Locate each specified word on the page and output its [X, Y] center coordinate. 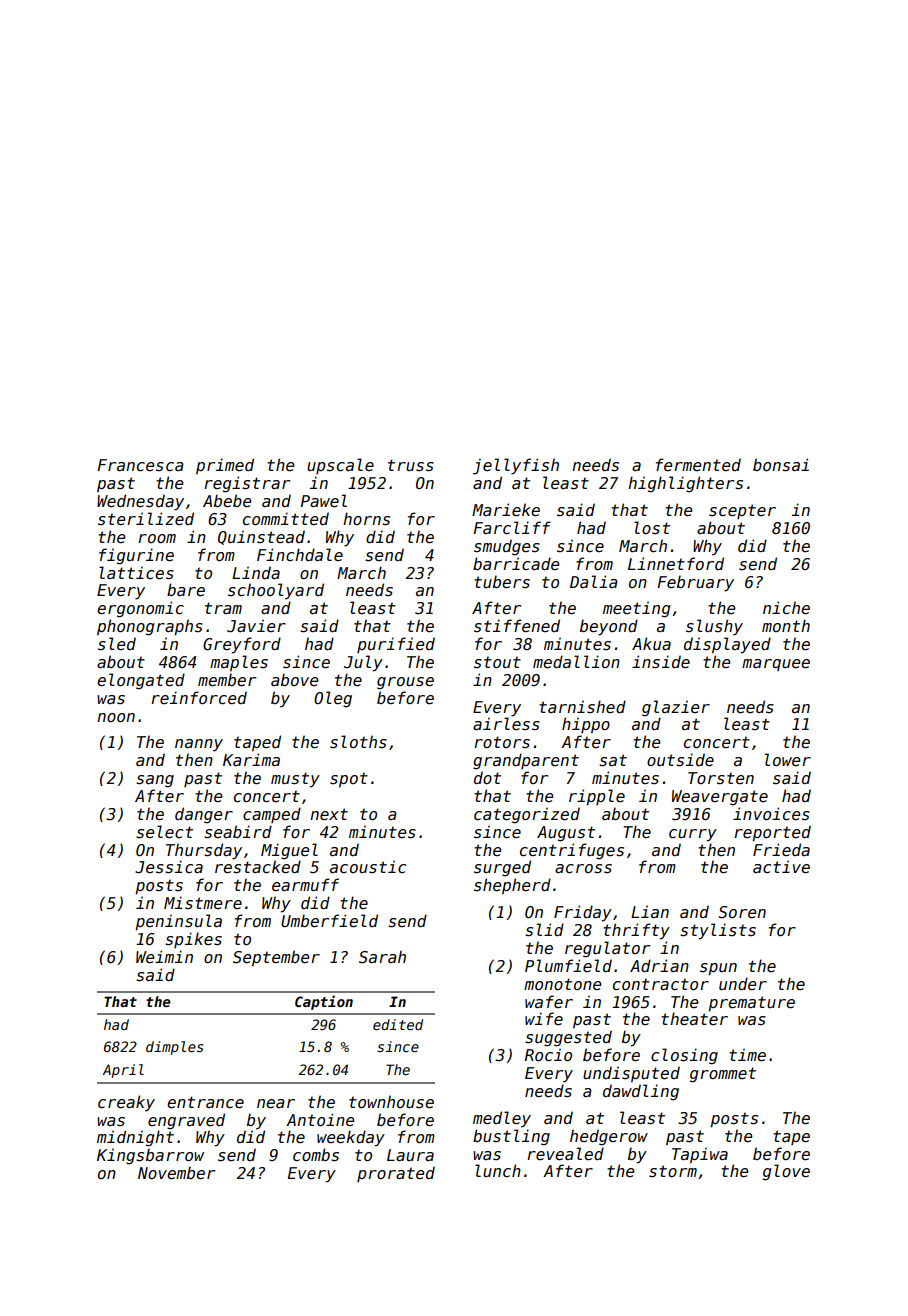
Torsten [721, 778]
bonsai [781, 465]
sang [155, 781]
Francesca [140, 465]
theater [694, 1018]
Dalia [594, 581]
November [176, 1172]
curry [693, 835]
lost [652, 527]
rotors [502, 742]
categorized [527, 815]
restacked [258, 867]
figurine [136, 556]
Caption [324, 1002]
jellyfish [516, 466]
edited [398, 1024]
